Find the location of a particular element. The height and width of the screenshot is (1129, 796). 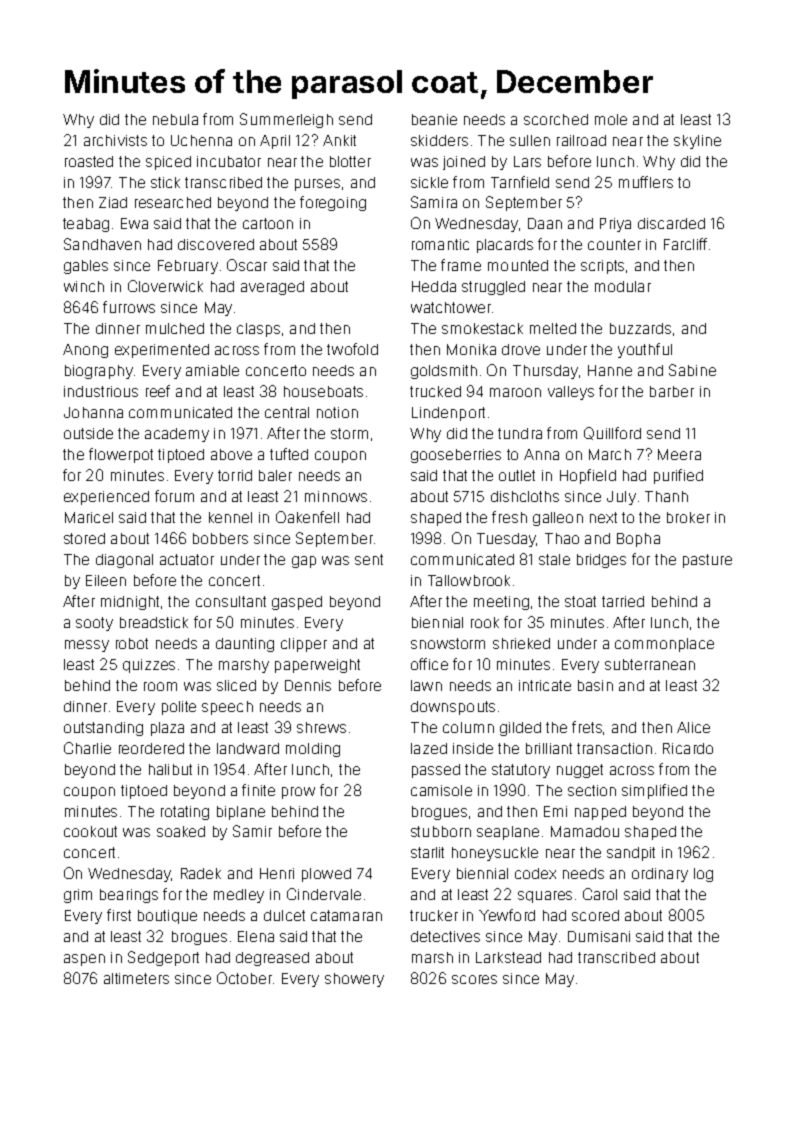

Tuesday is located at coordinates (506, 540).
